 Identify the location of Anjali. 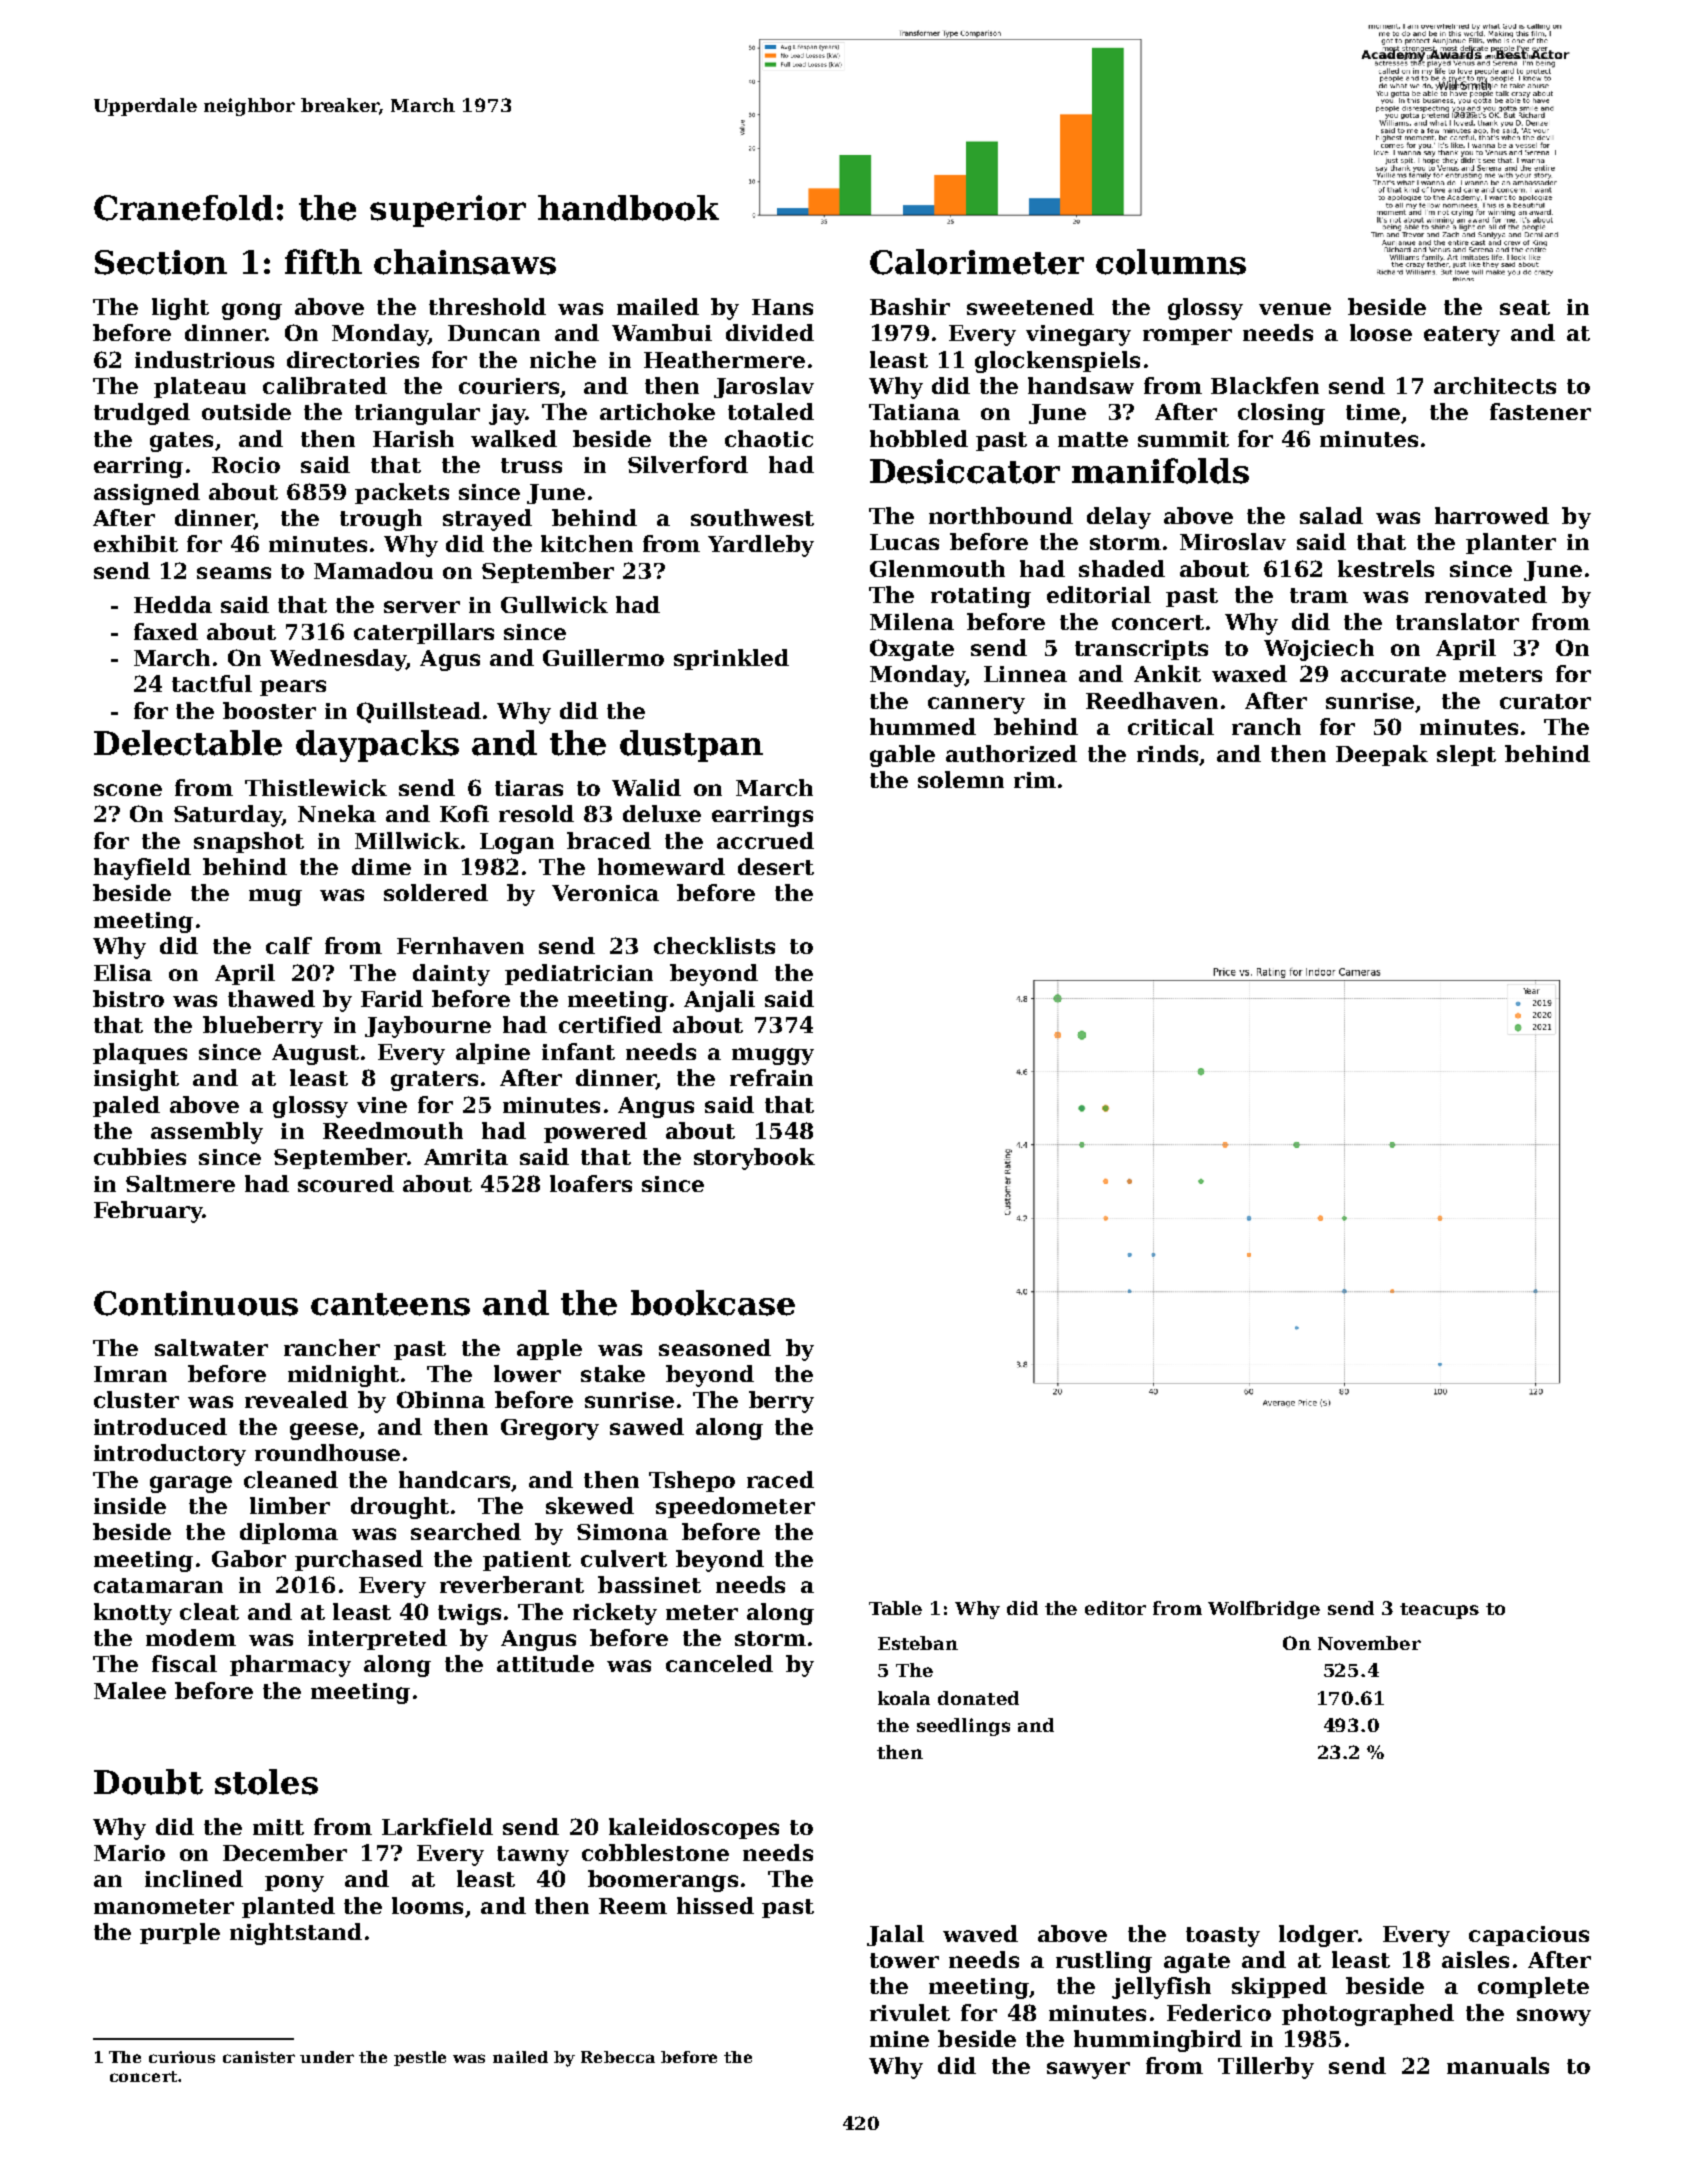
(719, 1001).
